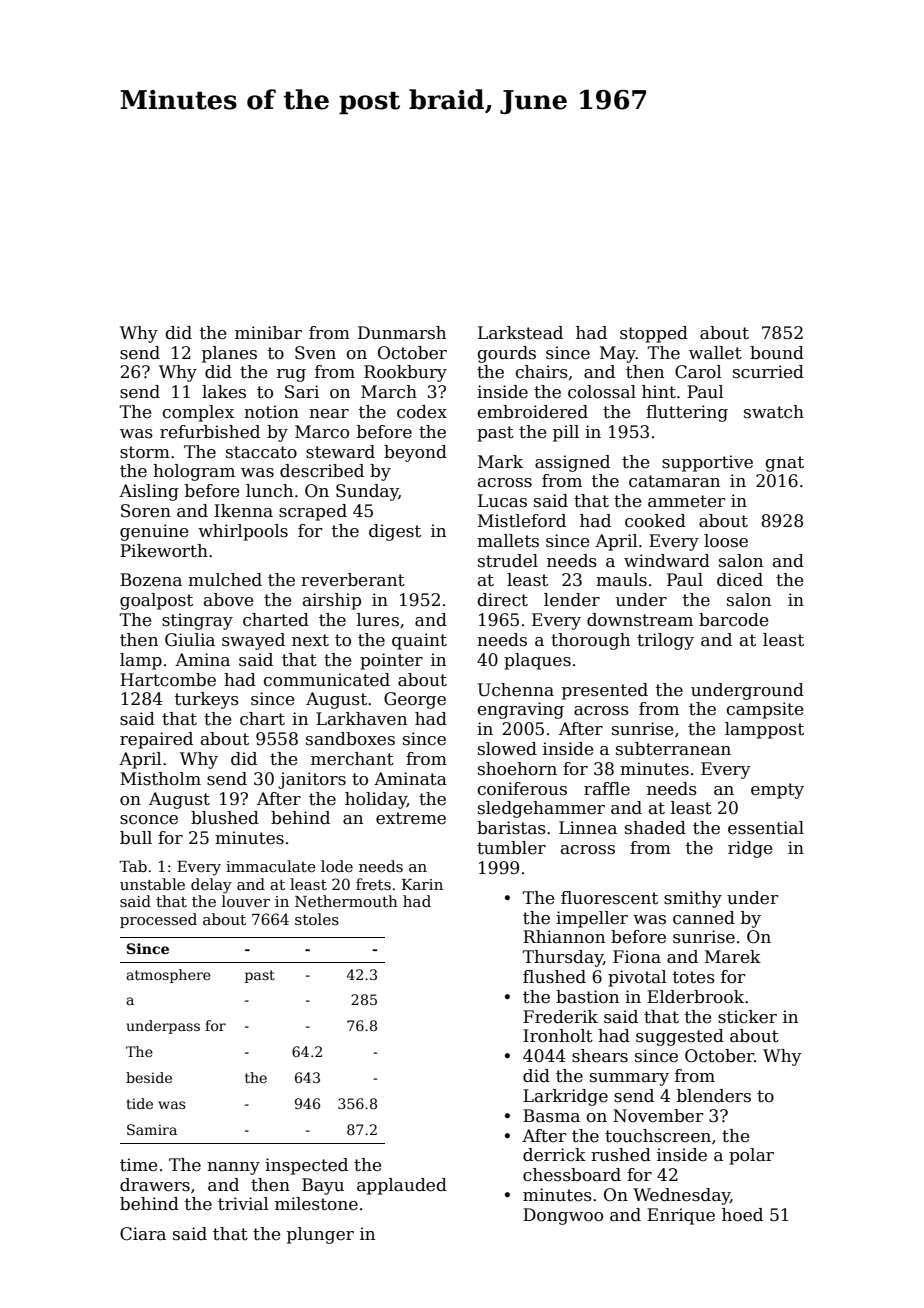 The image size is (924, 1308). What do you see at coordinates (228, 600) in the screenshot?
I see `above` at bounding box center [228, 600].
